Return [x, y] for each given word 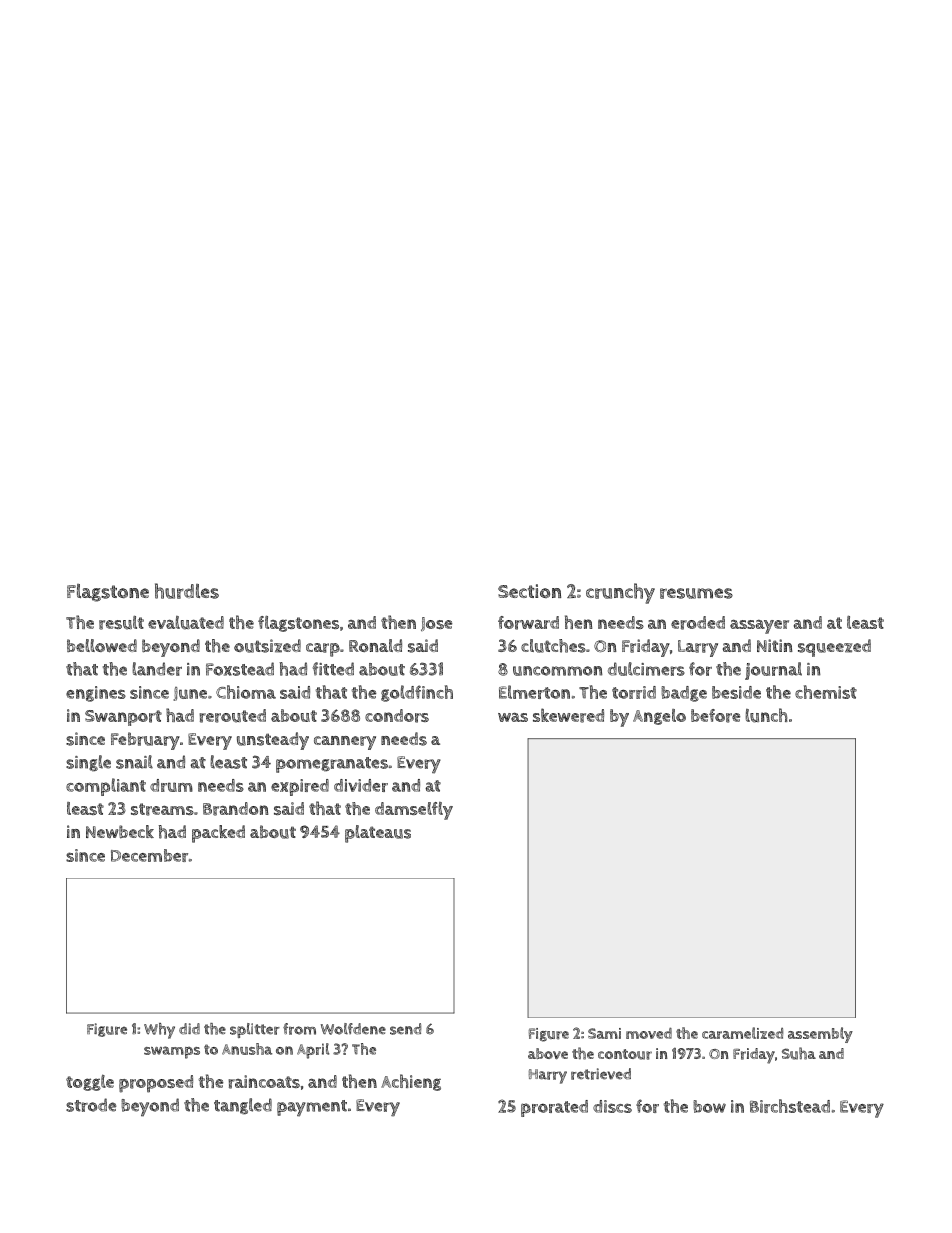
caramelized [742, 1033]
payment [312, 1108]
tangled [243, 1106]
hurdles [187, 591]
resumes [696, 593]
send [405, 1029]
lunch [767, 715]
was [513, 717]
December [149, 855]
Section [529, 591]
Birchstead [790, 1106]
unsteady [273, 741]
